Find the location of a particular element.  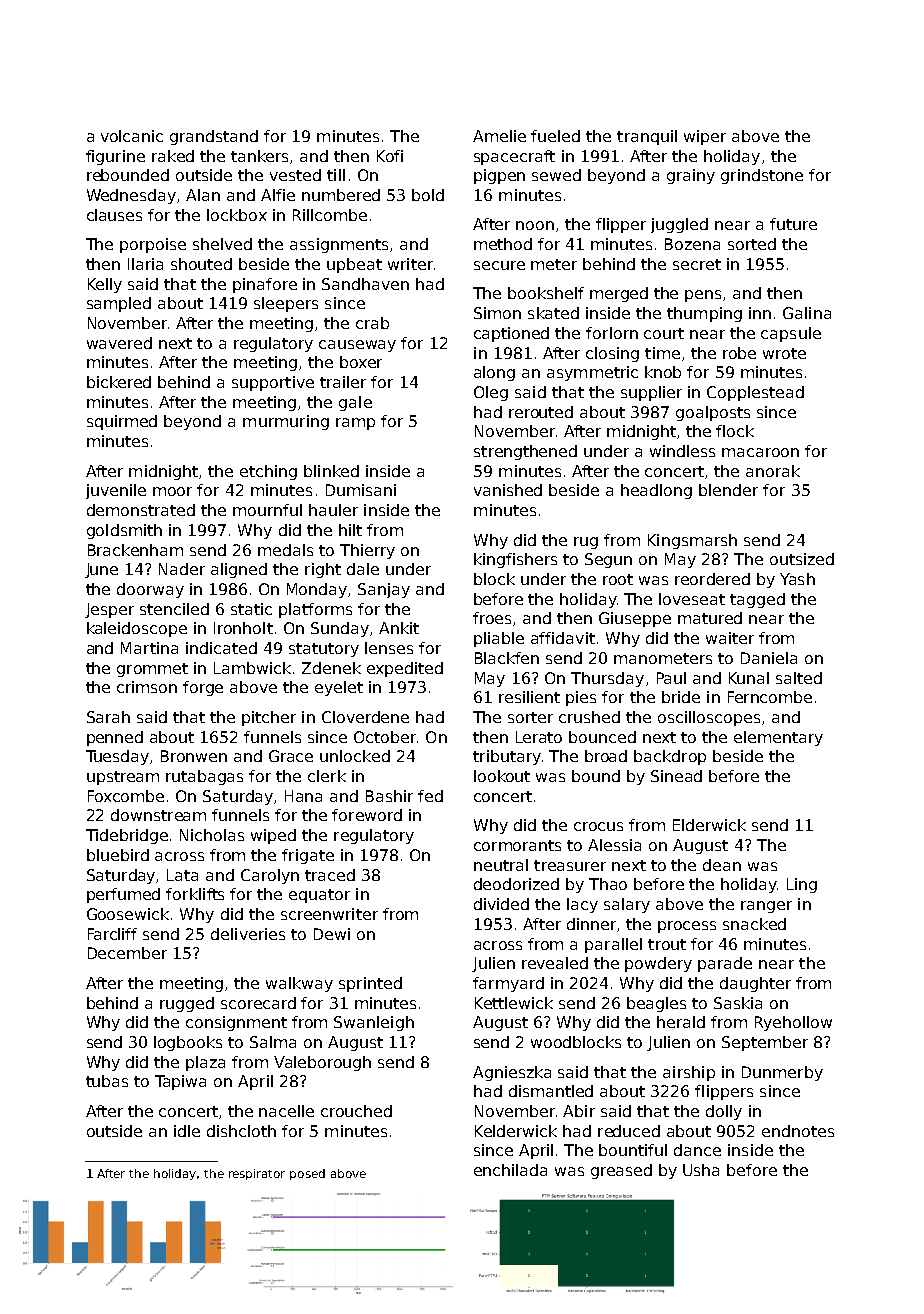

salted is located at coordinates (799, 678).
